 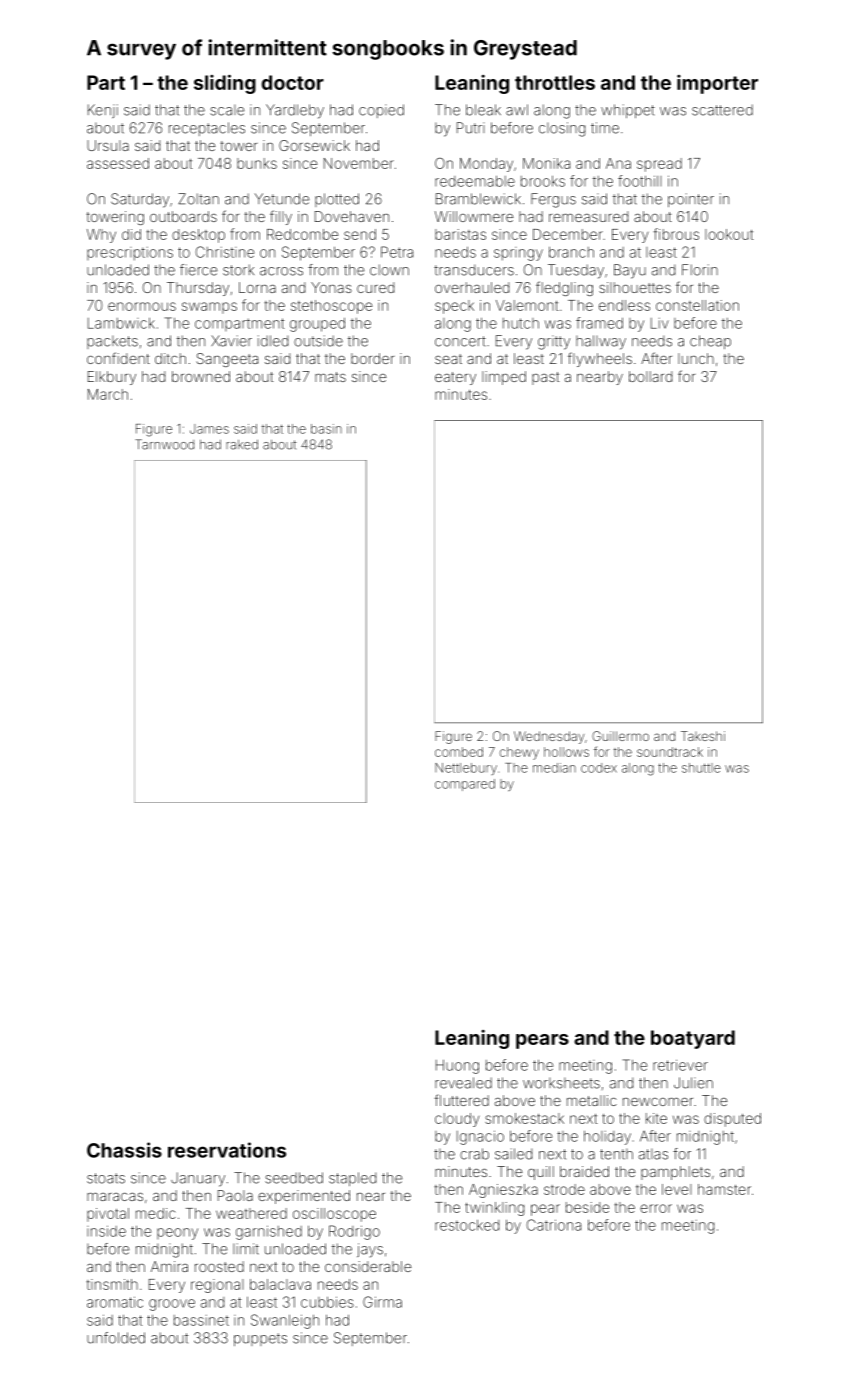 What do you see at coordinates (465, 785) in the image?
I see `compared` at bounding box center [465, 785].
